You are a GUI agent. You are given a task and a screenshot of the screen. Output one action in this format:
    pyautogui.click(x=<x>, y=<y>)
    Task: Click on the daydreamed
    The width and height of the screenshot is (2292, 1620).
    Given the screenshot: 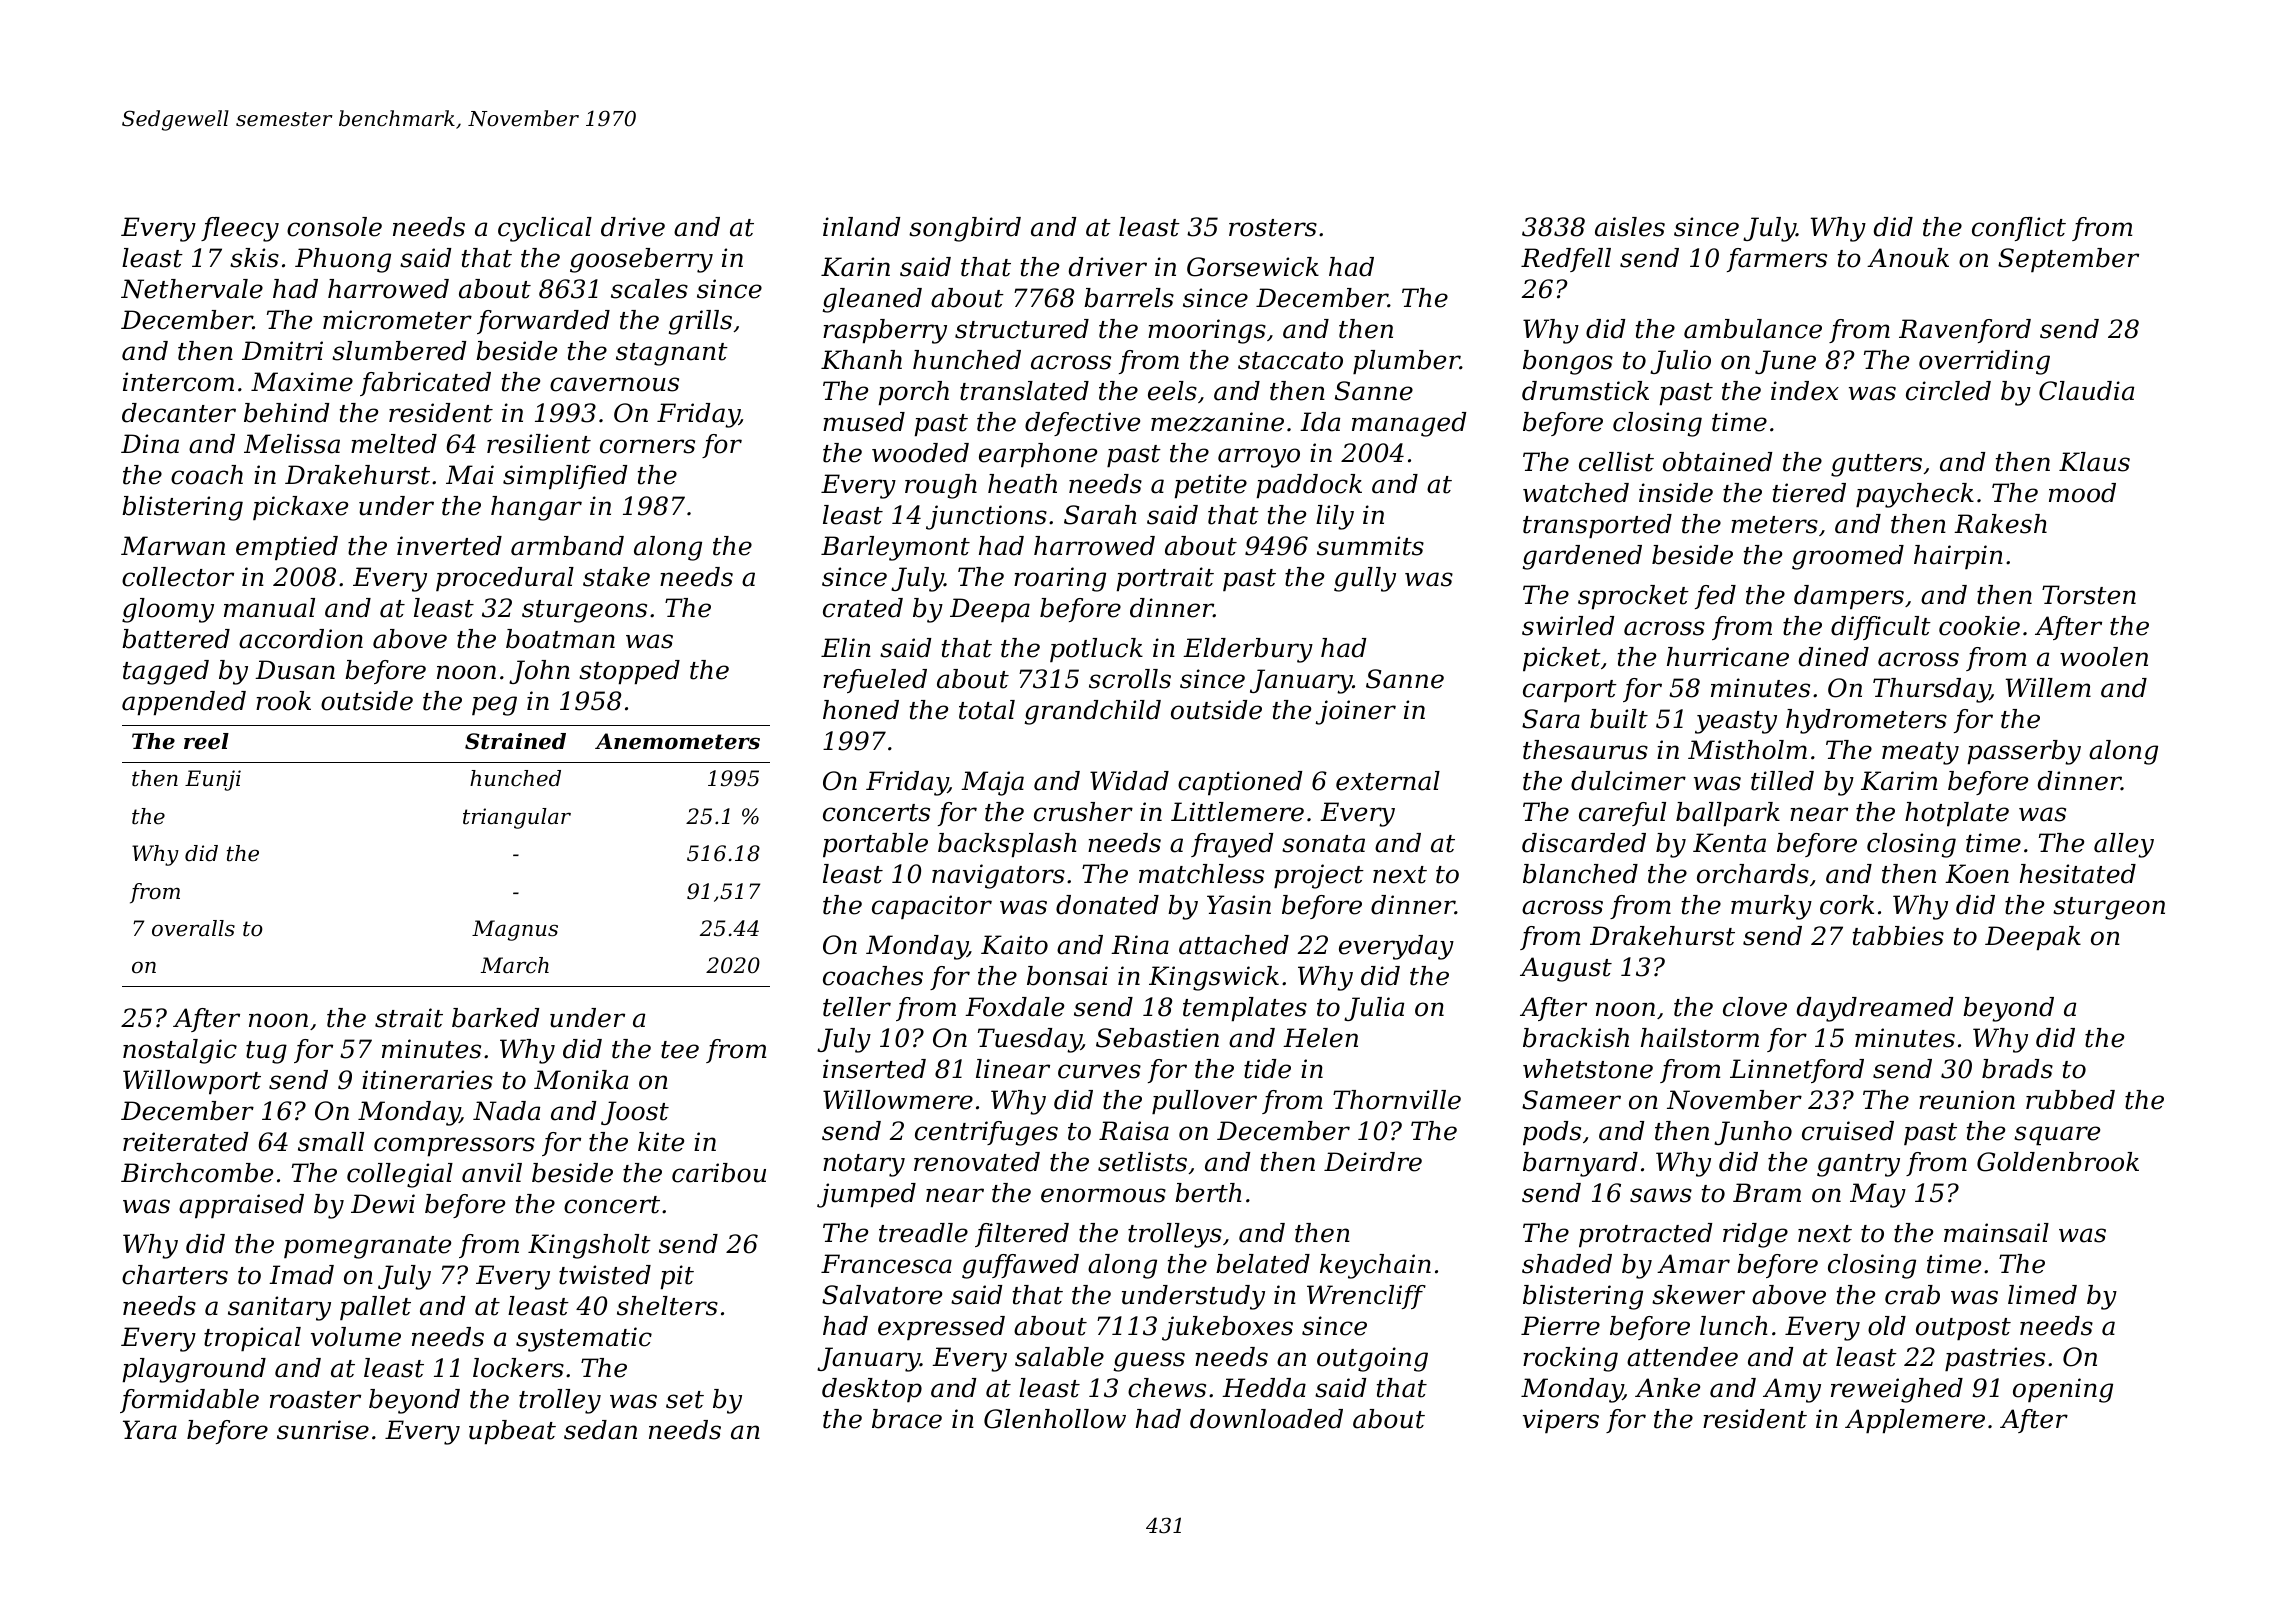 What is the action you would take?
    pyautogui.click(x=1875, y=1009)
